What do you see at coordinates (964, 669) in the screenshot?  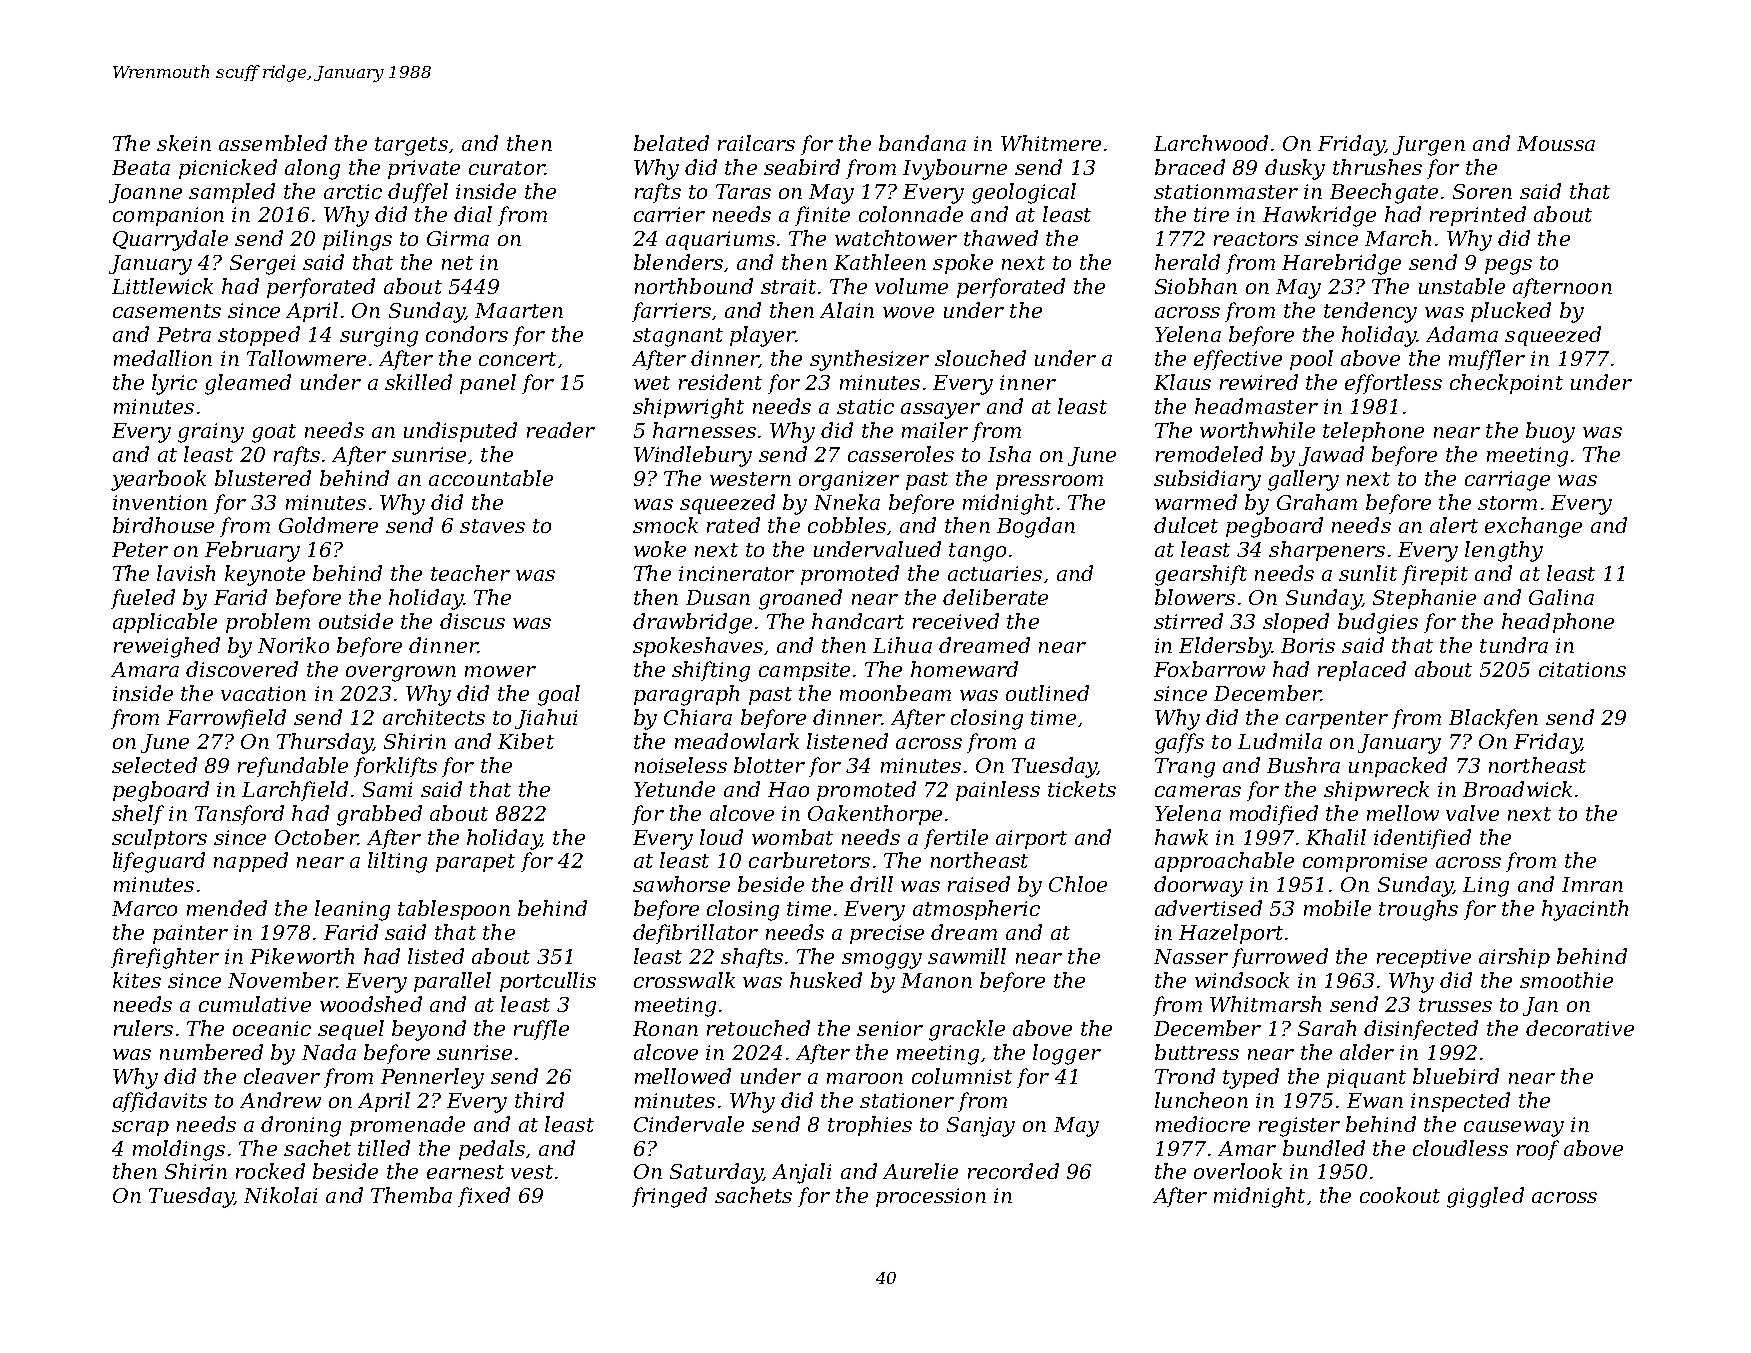 I see `homeward` at bounding box center [964, 669].
